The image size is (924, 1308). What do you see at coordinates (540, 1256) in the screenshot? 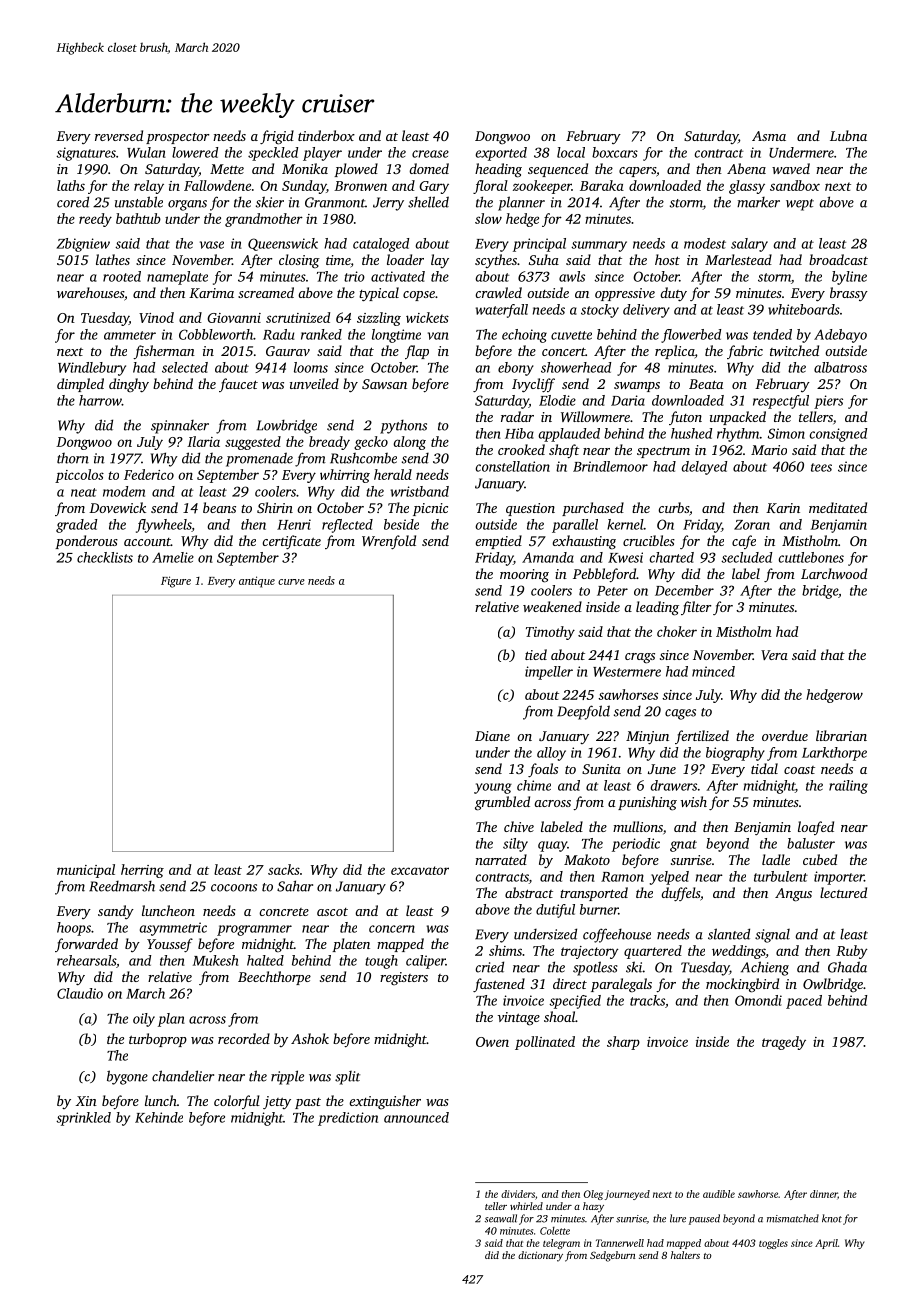
I see `dictionary` at bounding box center [540, 1256].
